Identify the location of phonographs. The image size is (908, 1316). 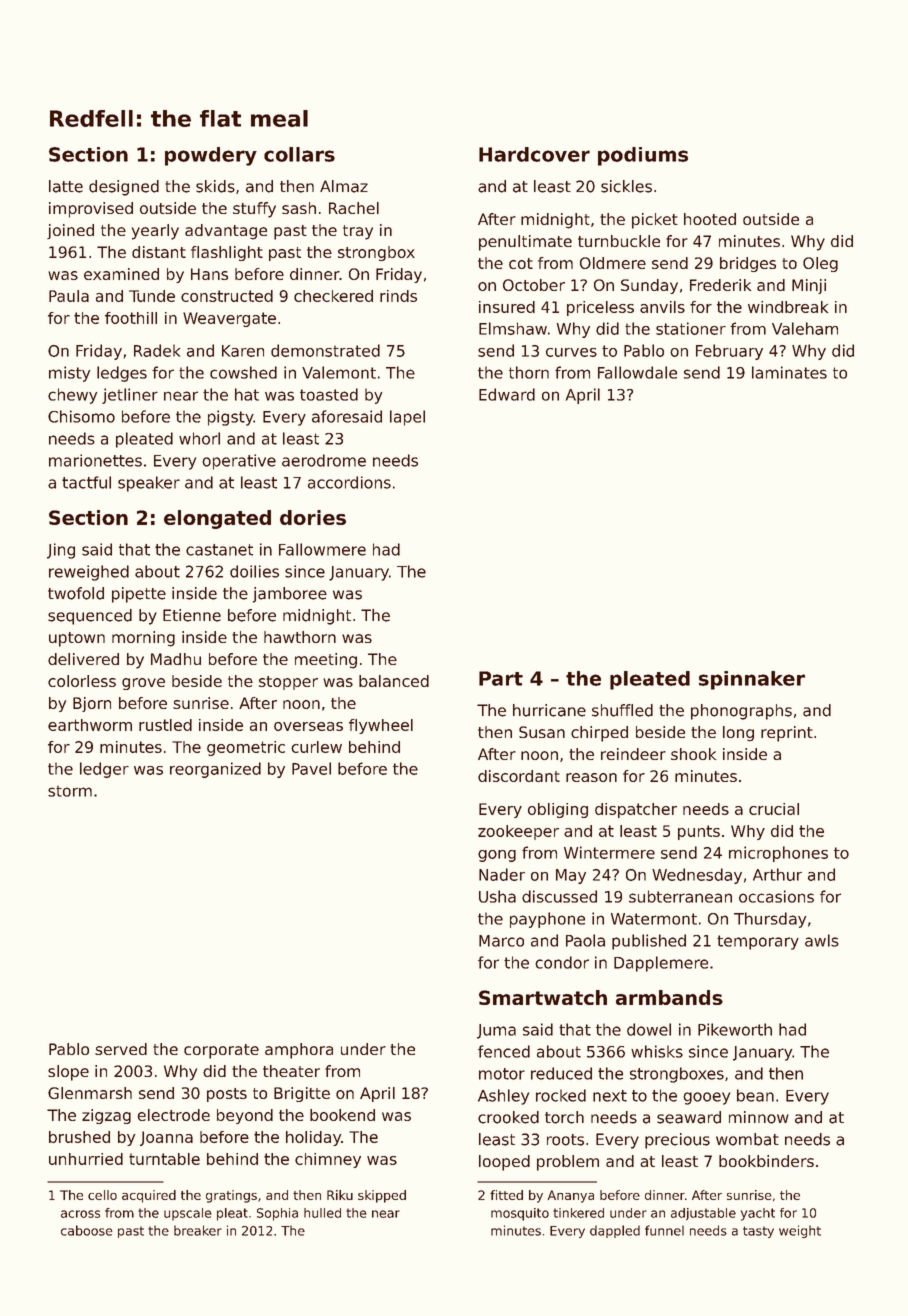
(741, 712).
